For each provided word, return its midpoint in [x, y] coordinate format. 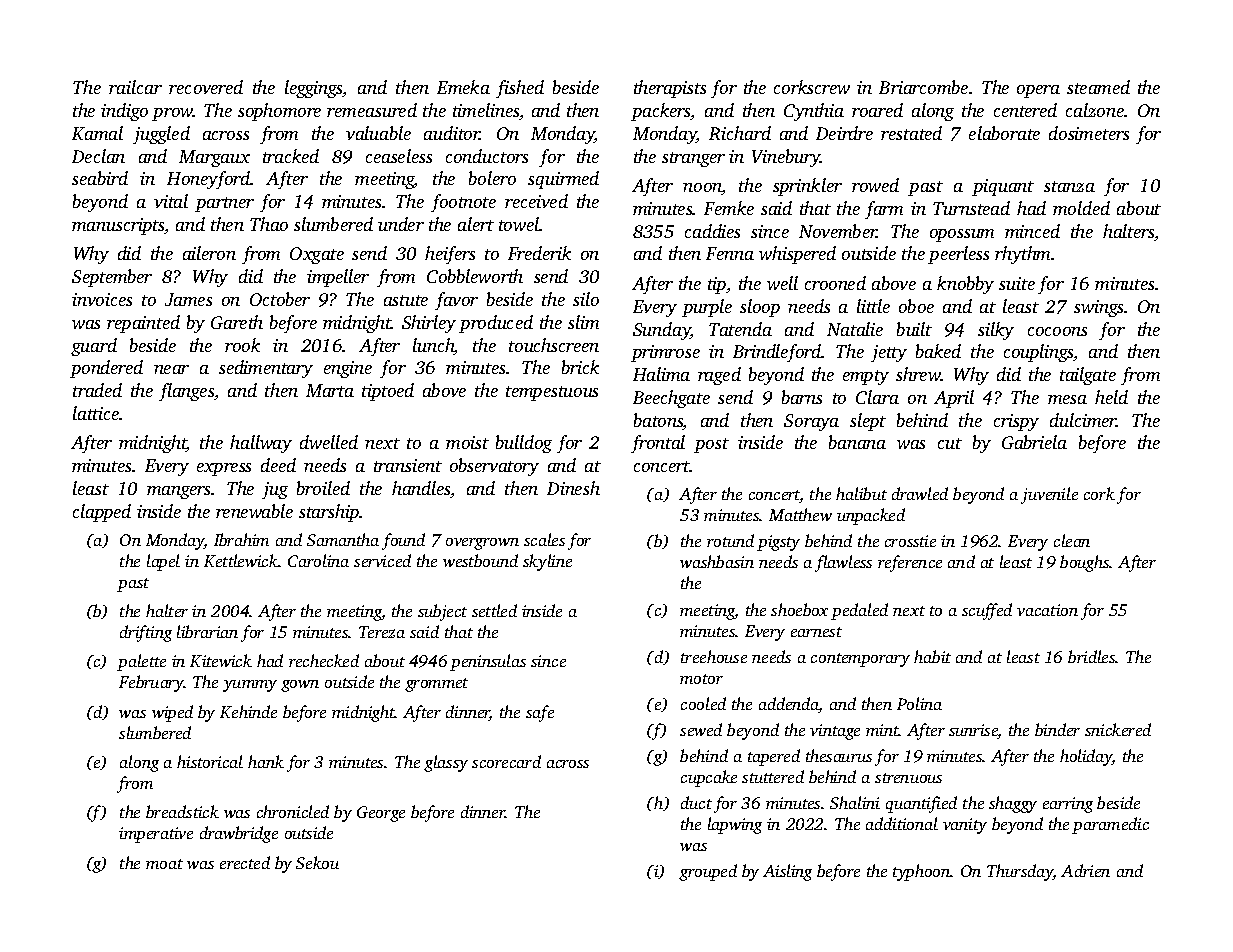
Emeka [463, 87]
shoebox [799, 609]
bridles [1091, 656]
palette [141, 662]
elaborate [1004, 133]
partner [224, 204]
